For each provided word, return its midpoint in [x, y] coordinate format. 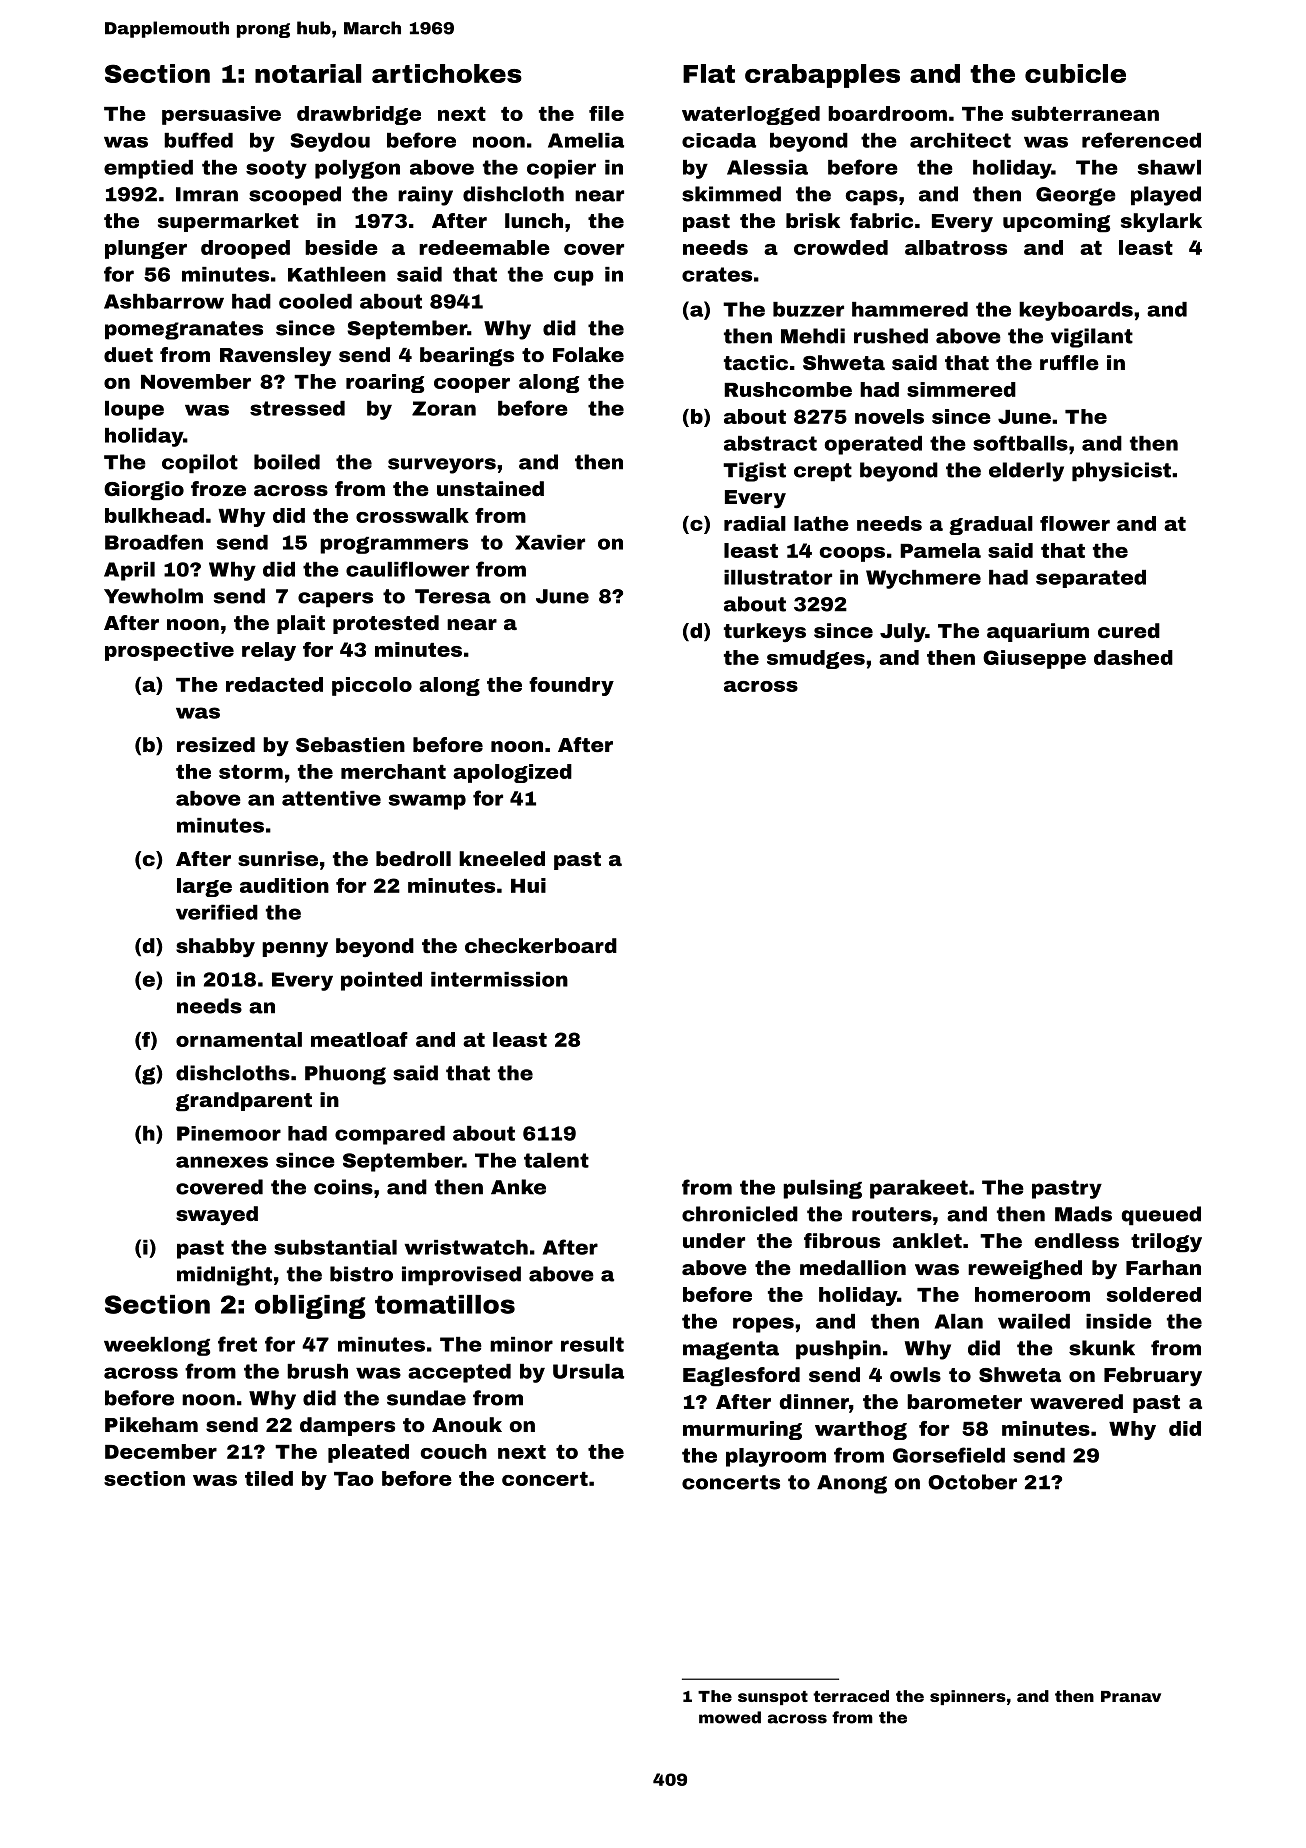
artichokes [447, 73]
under [714, 1240]
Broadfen [154, 542]
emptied [148, 169]
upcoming [1056, 223]
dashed [1133, 657]
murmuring [742, 1430]
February [1153, 1376]
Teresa [453, 596]
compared [390, 1135]
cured [1129, 630]
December [161, 1451]
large [204, 887]
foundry [571, 686]
